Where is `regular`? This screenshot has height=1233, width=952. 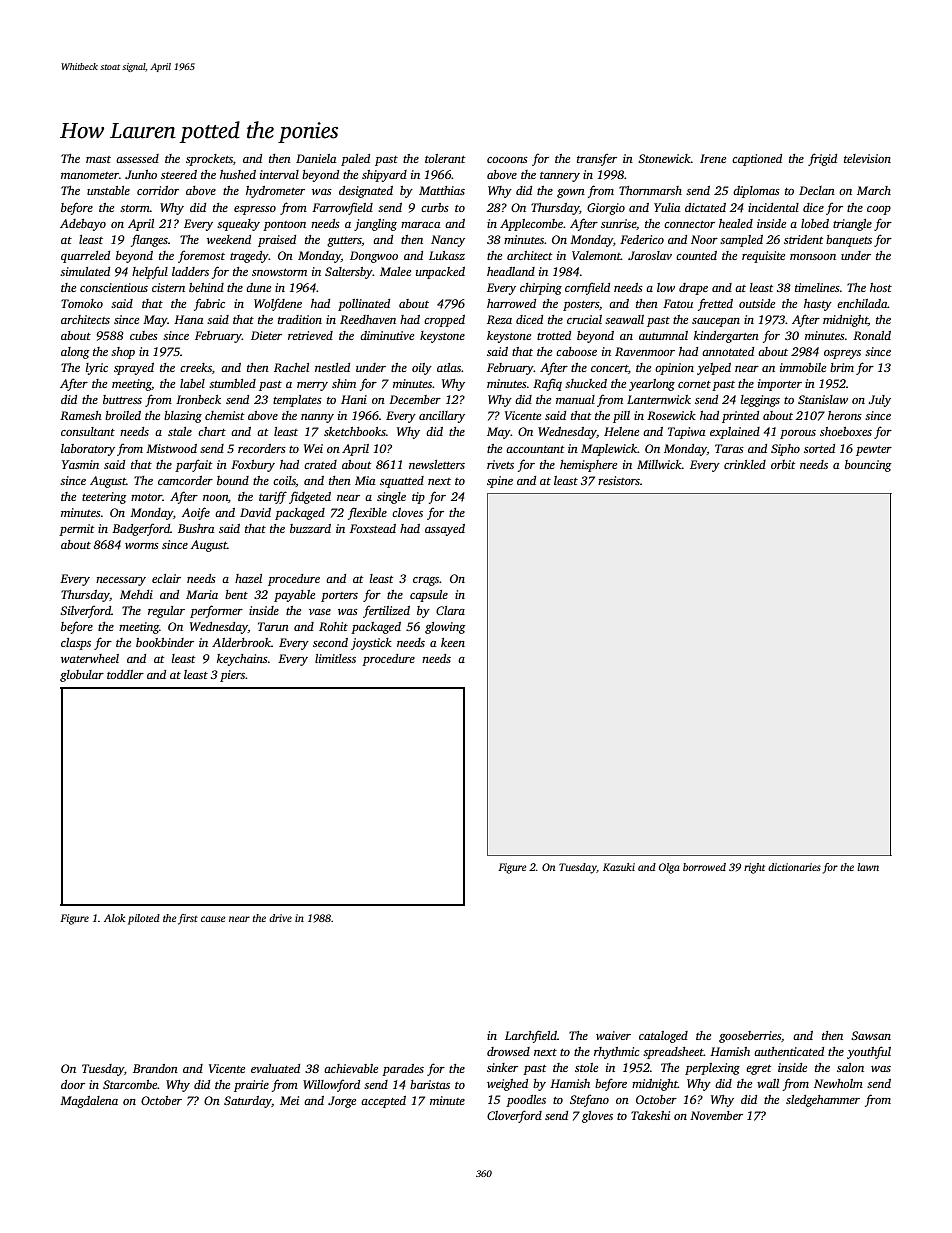 regular is located at coordinates (166, 612).
